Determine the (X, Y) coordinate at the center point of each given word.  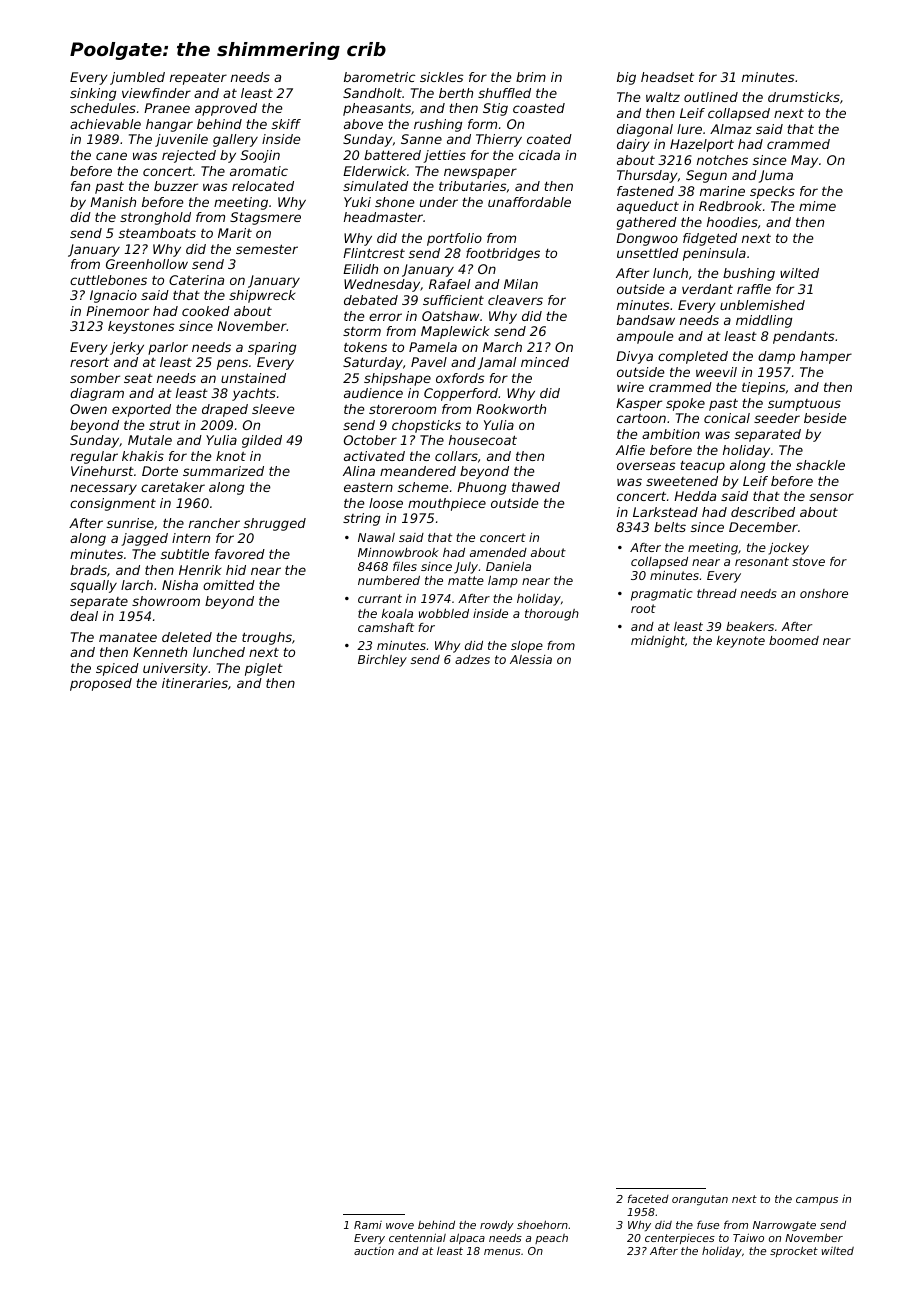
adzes (472, 659)
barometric (379, 77)
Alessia (531, 659)
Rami (368, 1225)
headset (667, 77)
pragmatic (661, 595)
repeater (198, 79)
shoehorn (542, 1224)
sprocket (794, 1251)
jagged (144, 539)
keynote (741, 642)
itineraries (195, 683)
